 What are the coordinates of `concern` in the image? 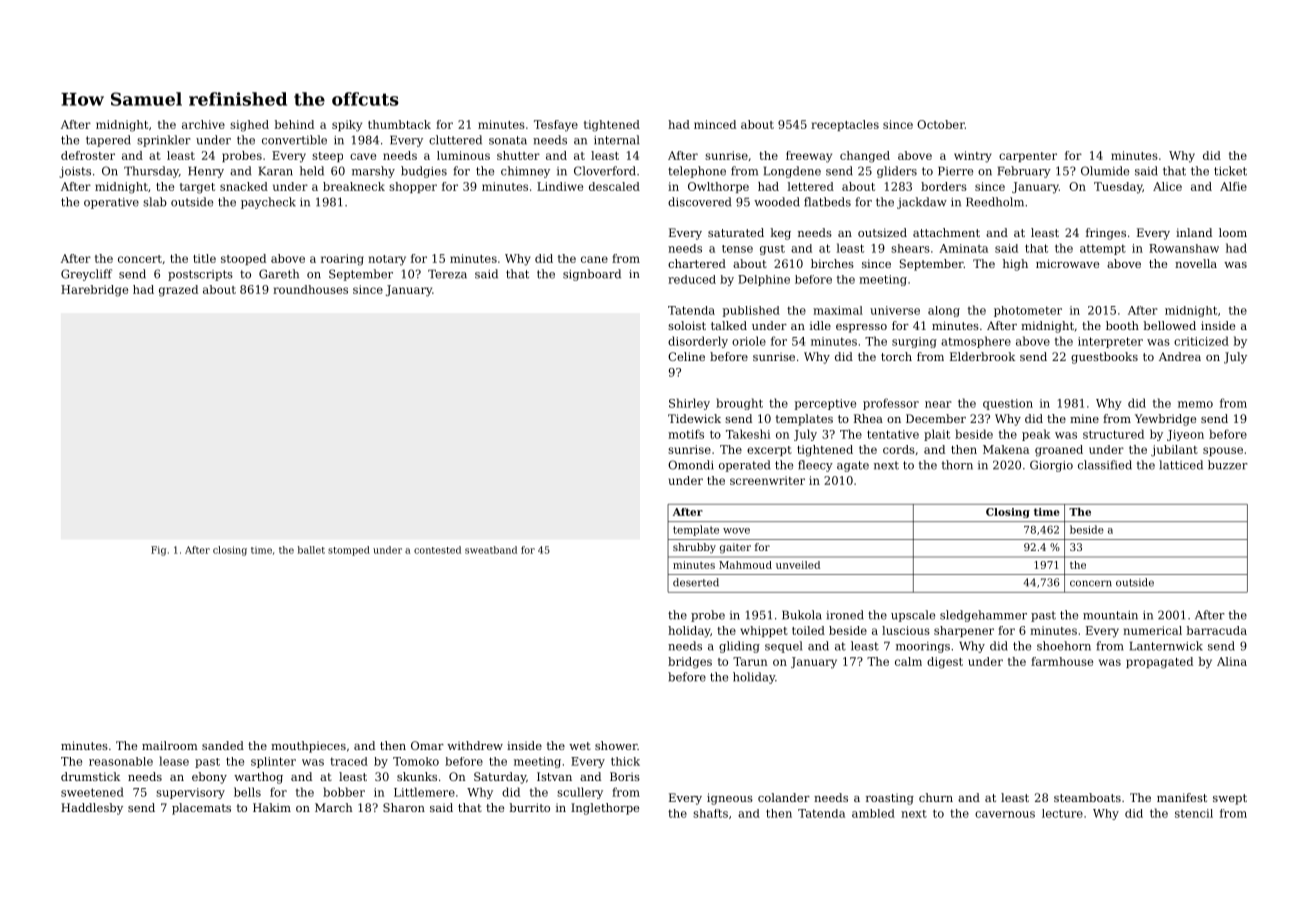 It's located at (1091, 583).
